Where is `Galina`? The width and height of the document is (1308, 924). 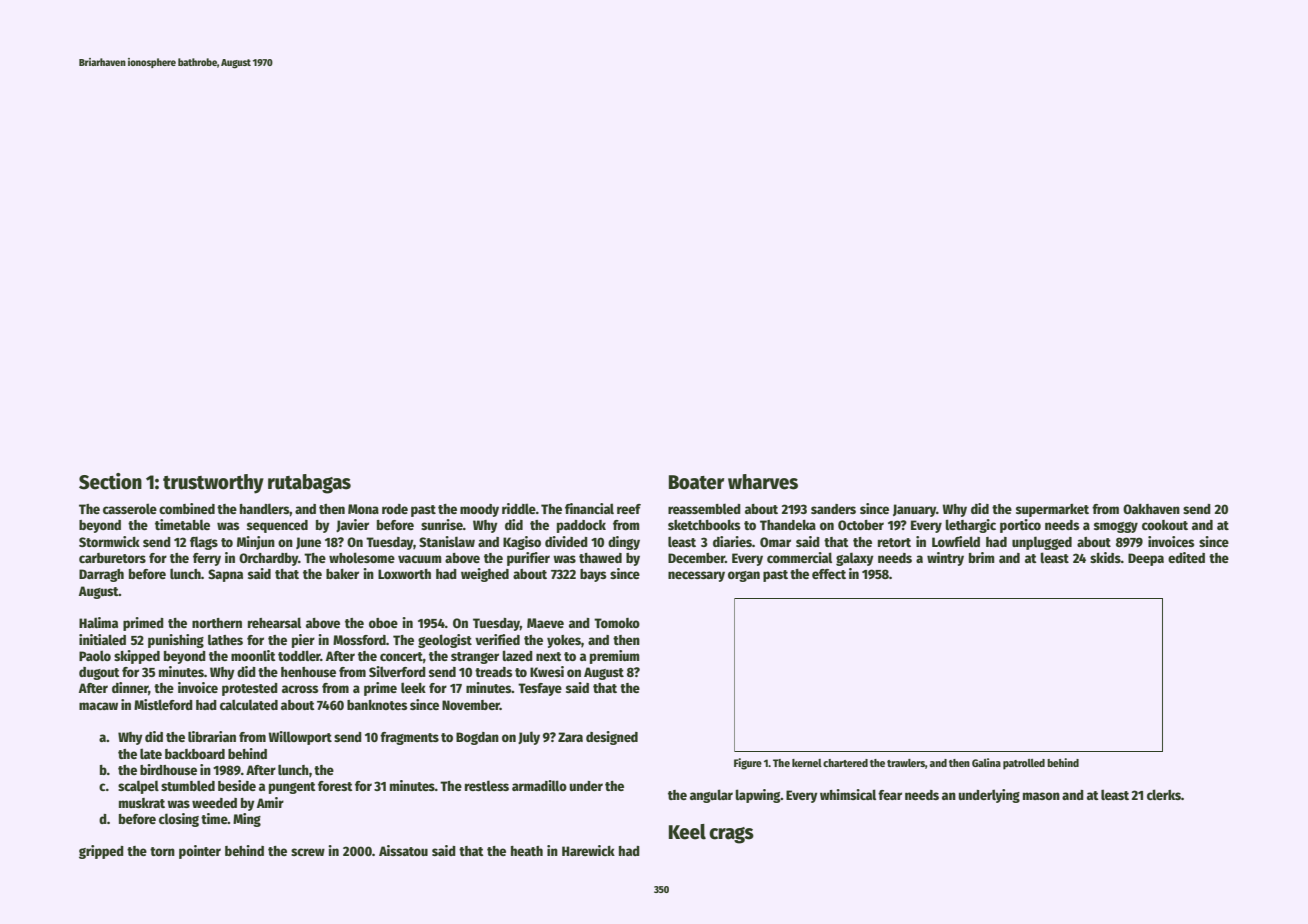
Galina is located at coordinates (986, 762).
